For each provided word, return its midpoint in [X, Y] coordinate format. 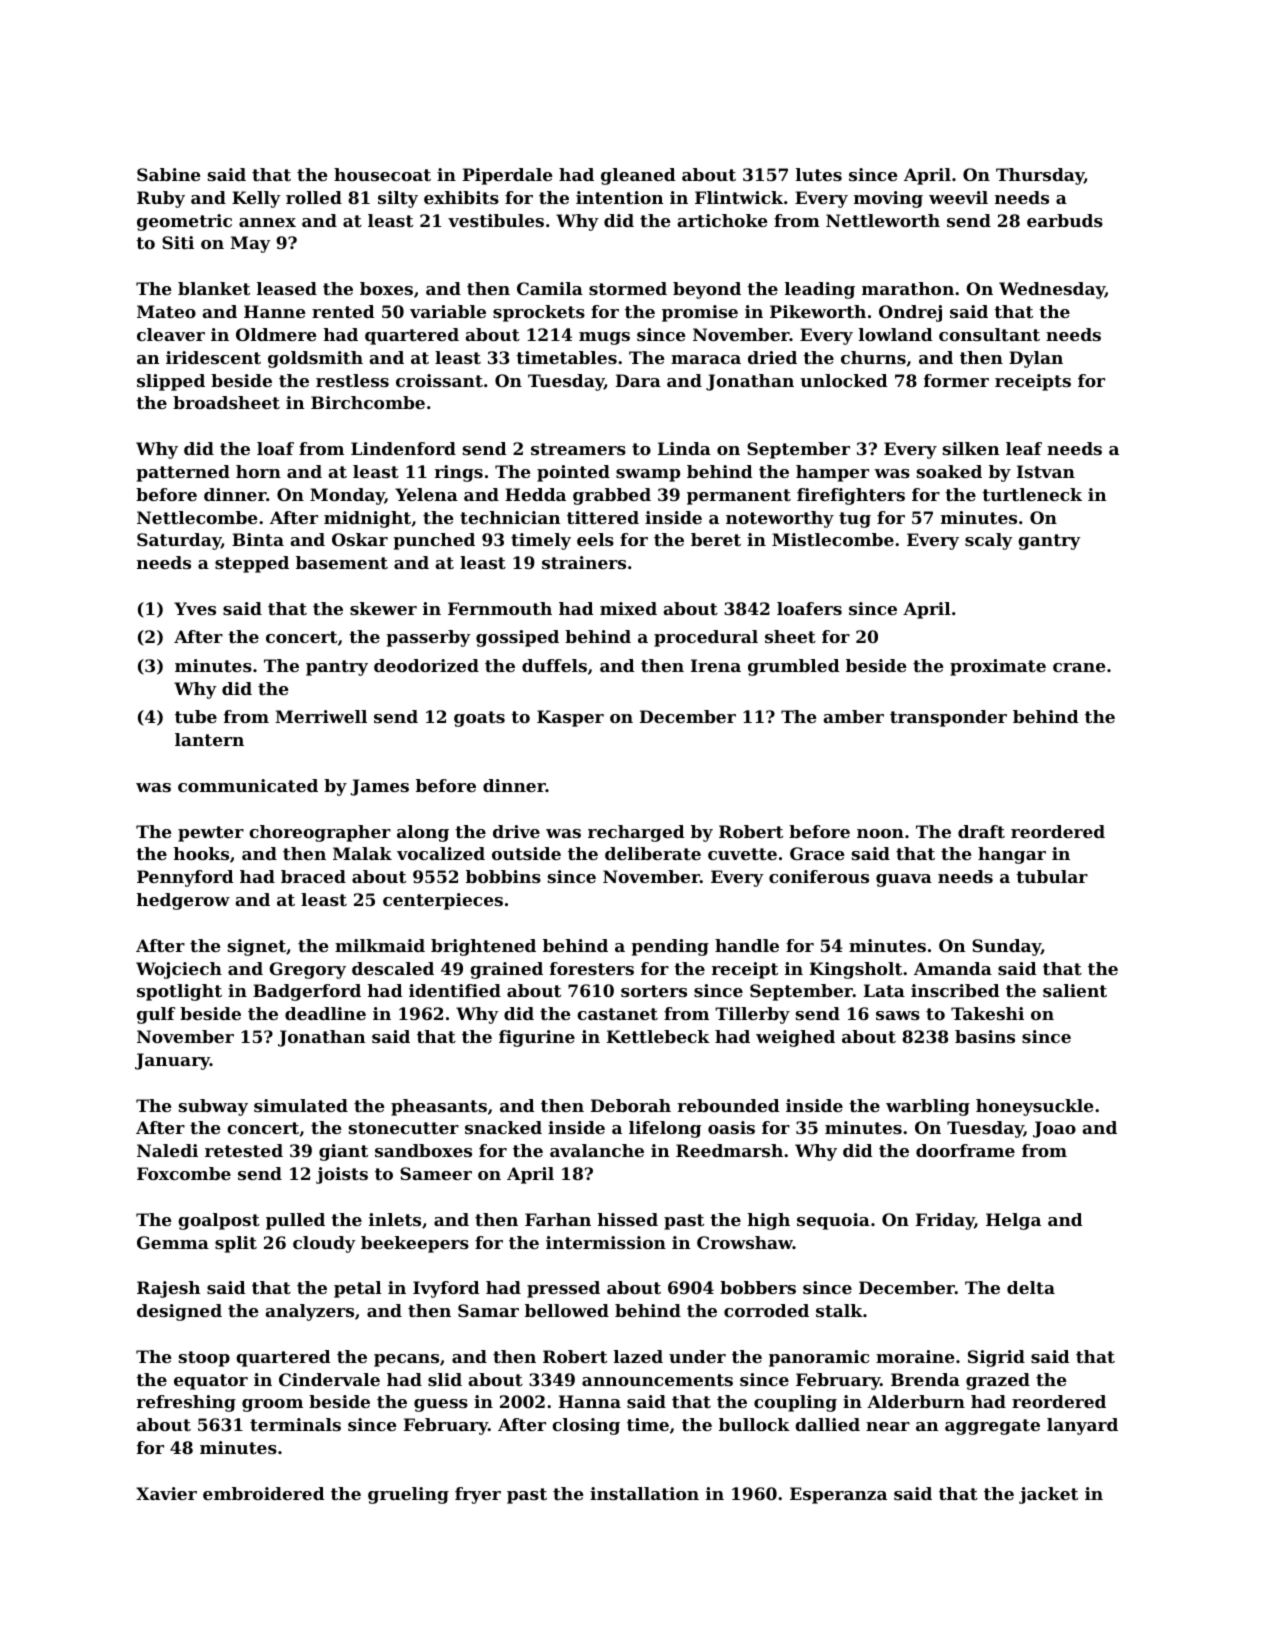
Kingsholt [856, 970]
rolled [314, 197]
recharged [636, 833]
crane [1079, 667]
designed [179, 1312]
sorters [654, 991]
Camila [550, 288]
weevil [958, 197]
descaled [393, 968]
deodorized [426, 665]
